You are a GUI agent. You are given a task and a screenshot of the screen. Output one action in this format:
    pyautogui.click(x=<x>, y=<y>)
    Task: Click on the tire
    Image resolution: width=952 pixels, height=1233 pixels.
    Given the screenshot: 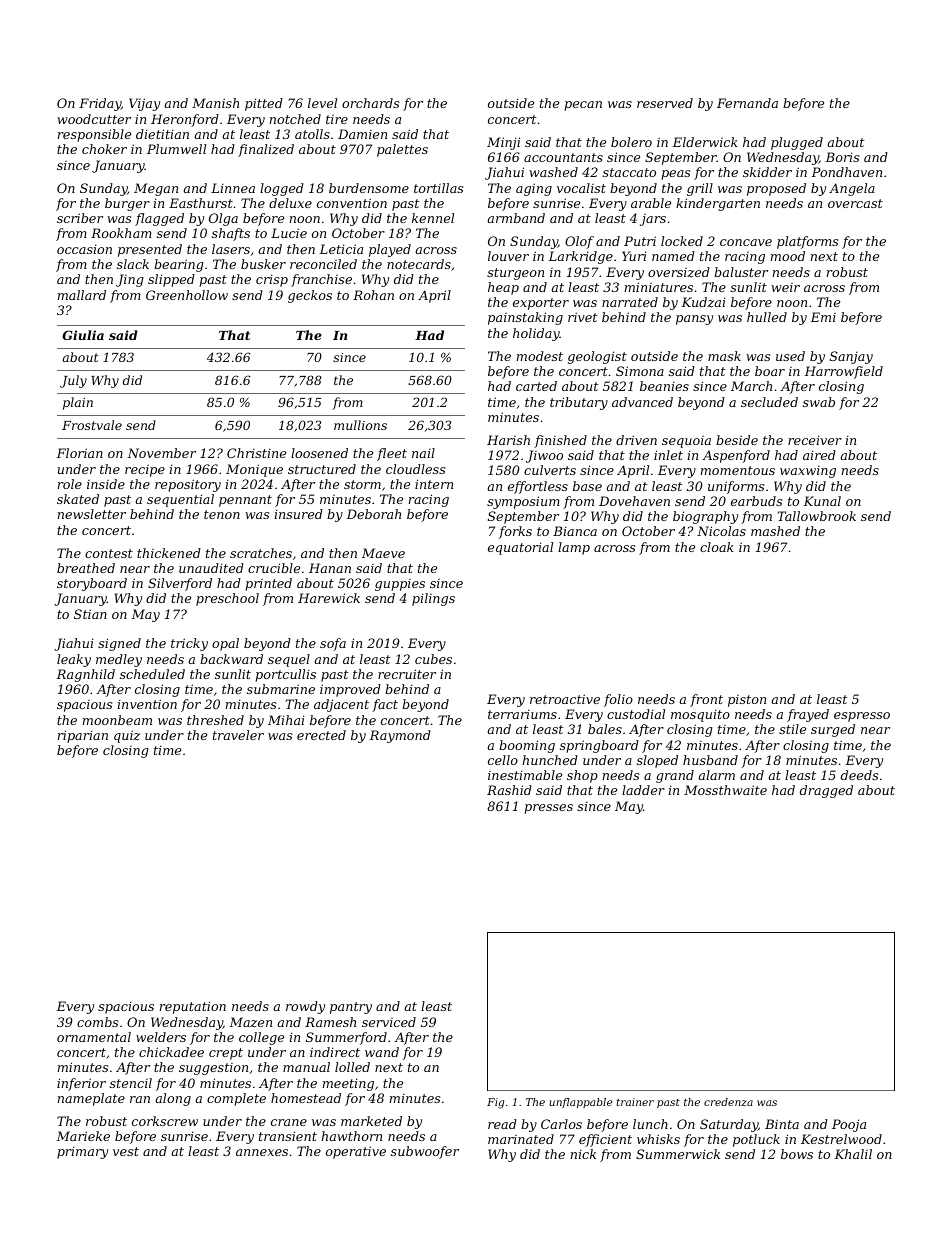 What is the action you would take?
    pyautogui.click(x=337, y=119)
